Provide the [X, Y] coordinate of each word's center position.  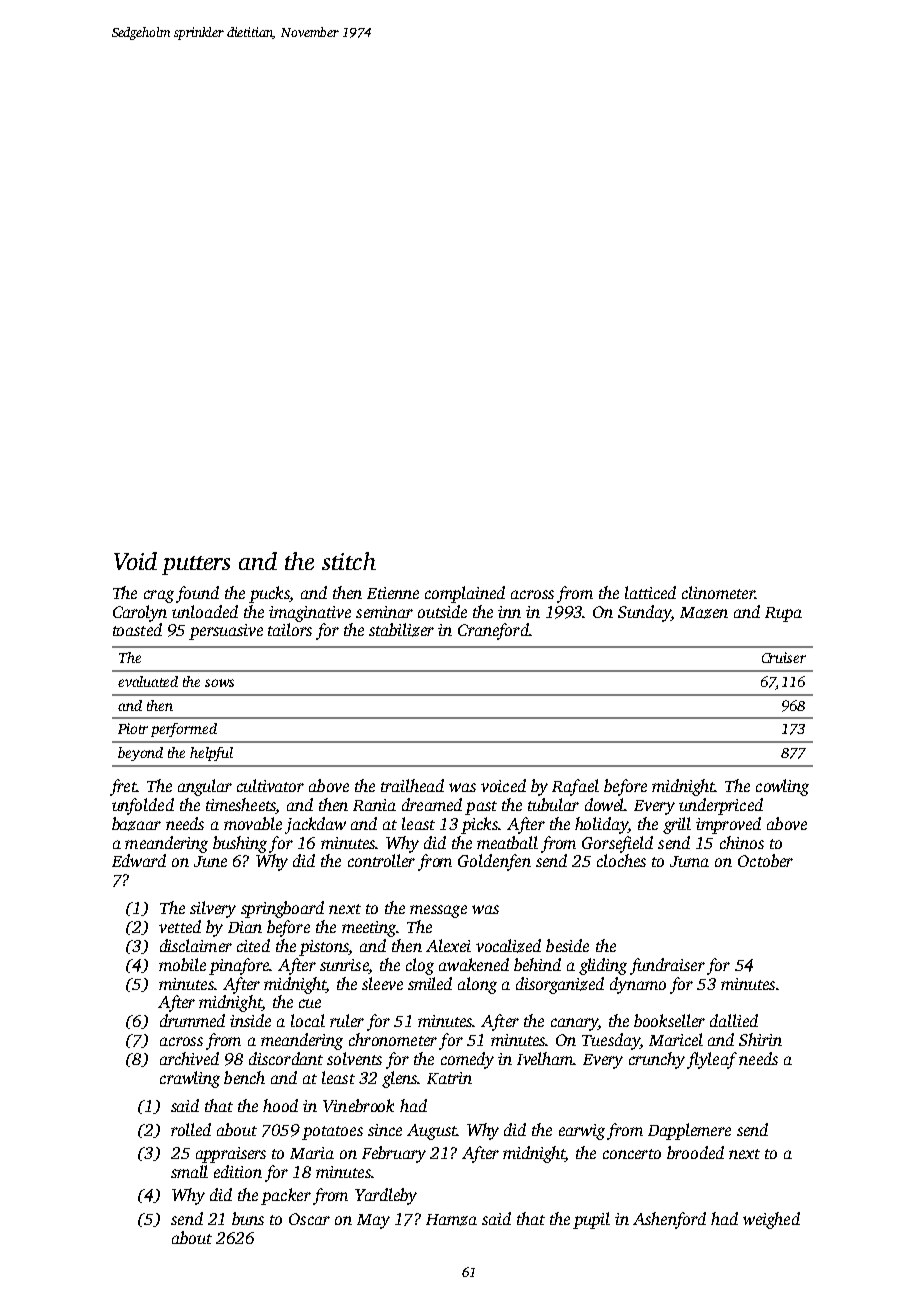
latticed [650, 592]
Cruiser [784, 657]
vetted [180, 926]
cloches [621, 860]
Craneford [493, 631]
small [189, 1171]
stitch [349, 561]
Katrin [449, 1078]
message [438, 911]
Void [135, 561]
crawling [190, 1079]
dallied [734, 1020]
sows [219, 683]
